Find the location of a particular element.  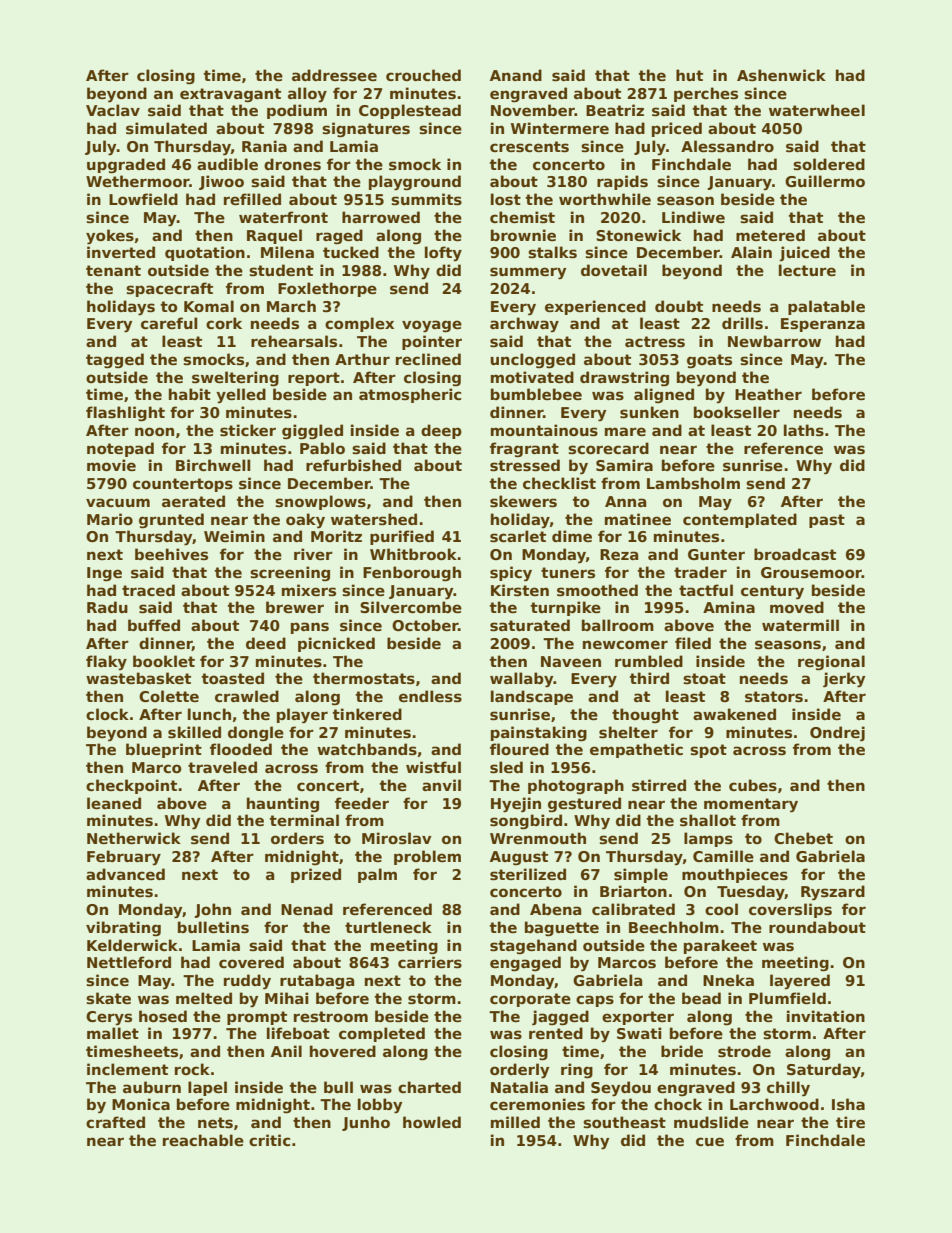

Anand is located at coordinates (516, 75).
